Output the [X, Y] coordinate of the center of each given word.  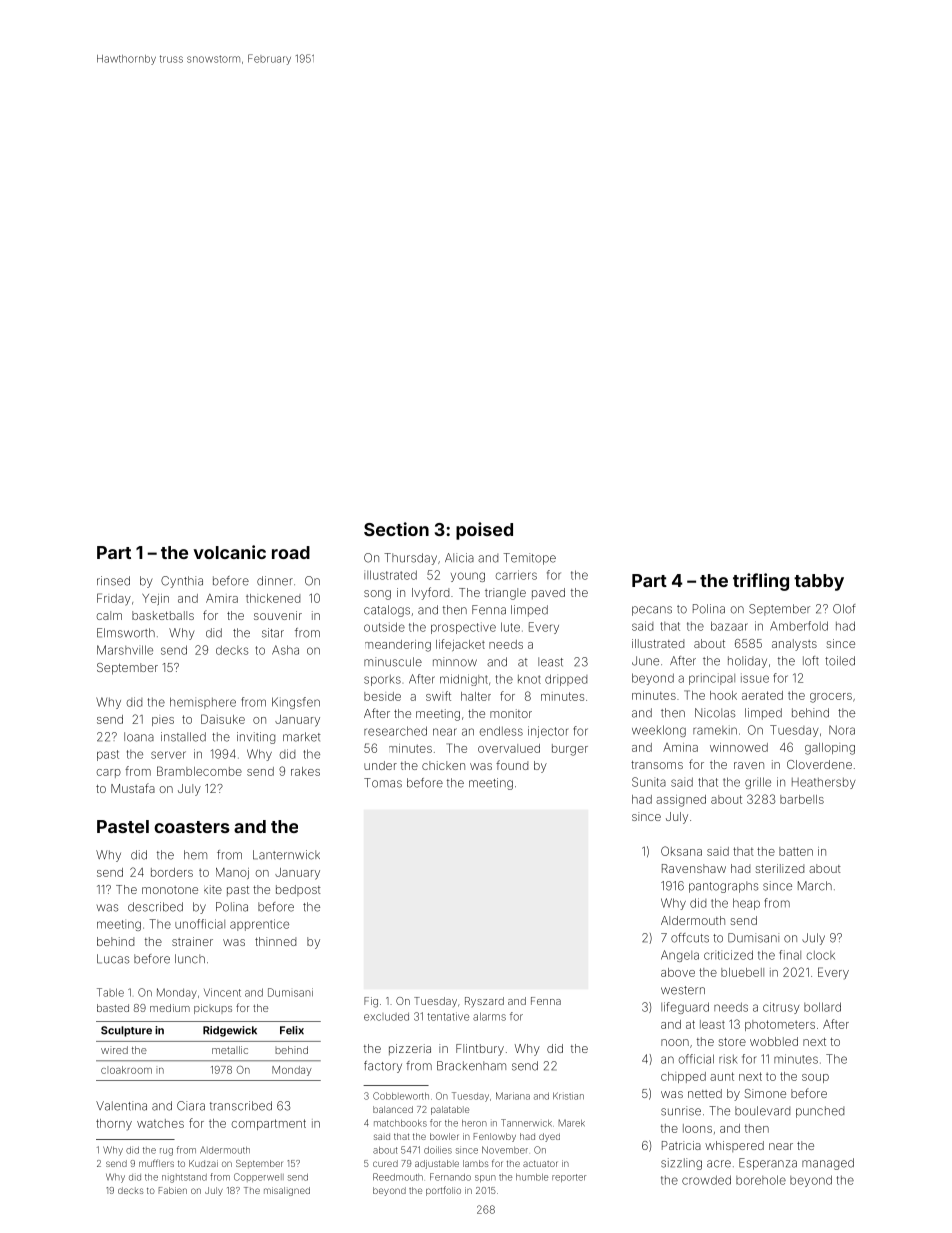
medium [170, 1008]
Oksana [681, 851]
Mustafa [133, 788]
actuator [540, 1163]
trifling [761, 582]
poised [484, 531]
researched [395, 731]
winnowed [739, 747]
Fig [371, 1002]
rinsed [113, 581]
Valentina [121, 1106]
